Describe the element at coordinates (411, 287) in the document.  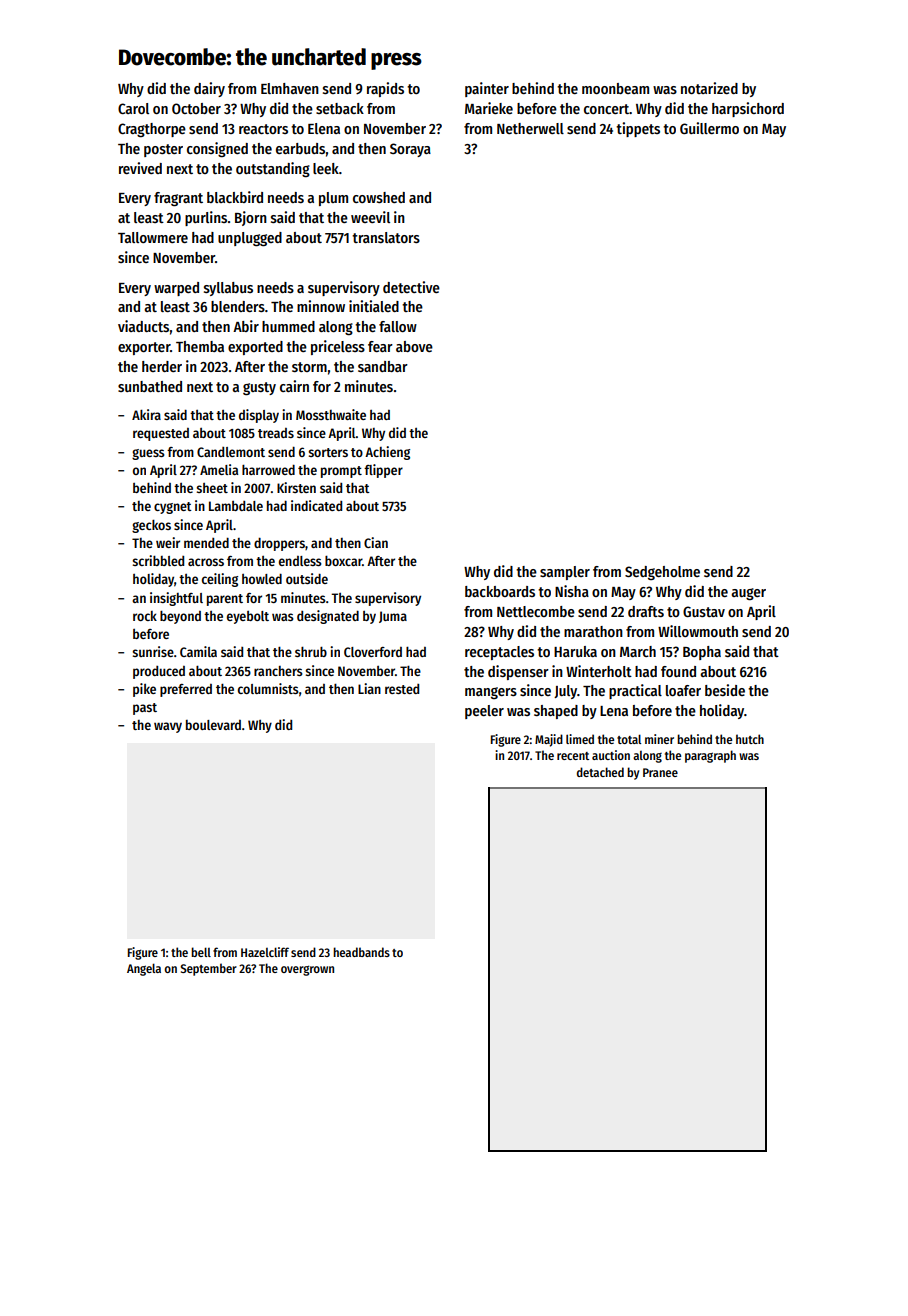
I see `detective` at that location.
